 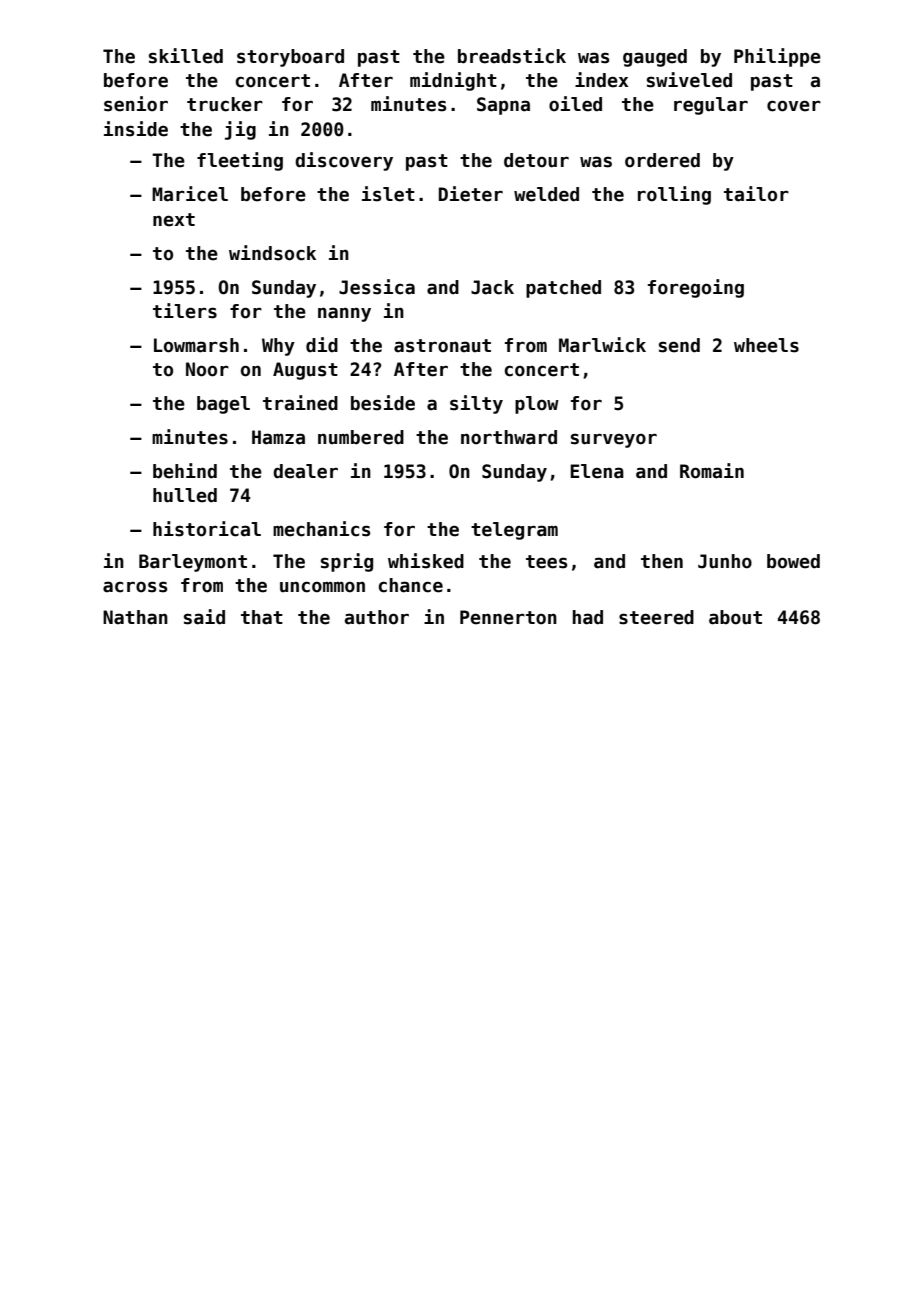 I want to click on then, so click(x=662, y=561).
